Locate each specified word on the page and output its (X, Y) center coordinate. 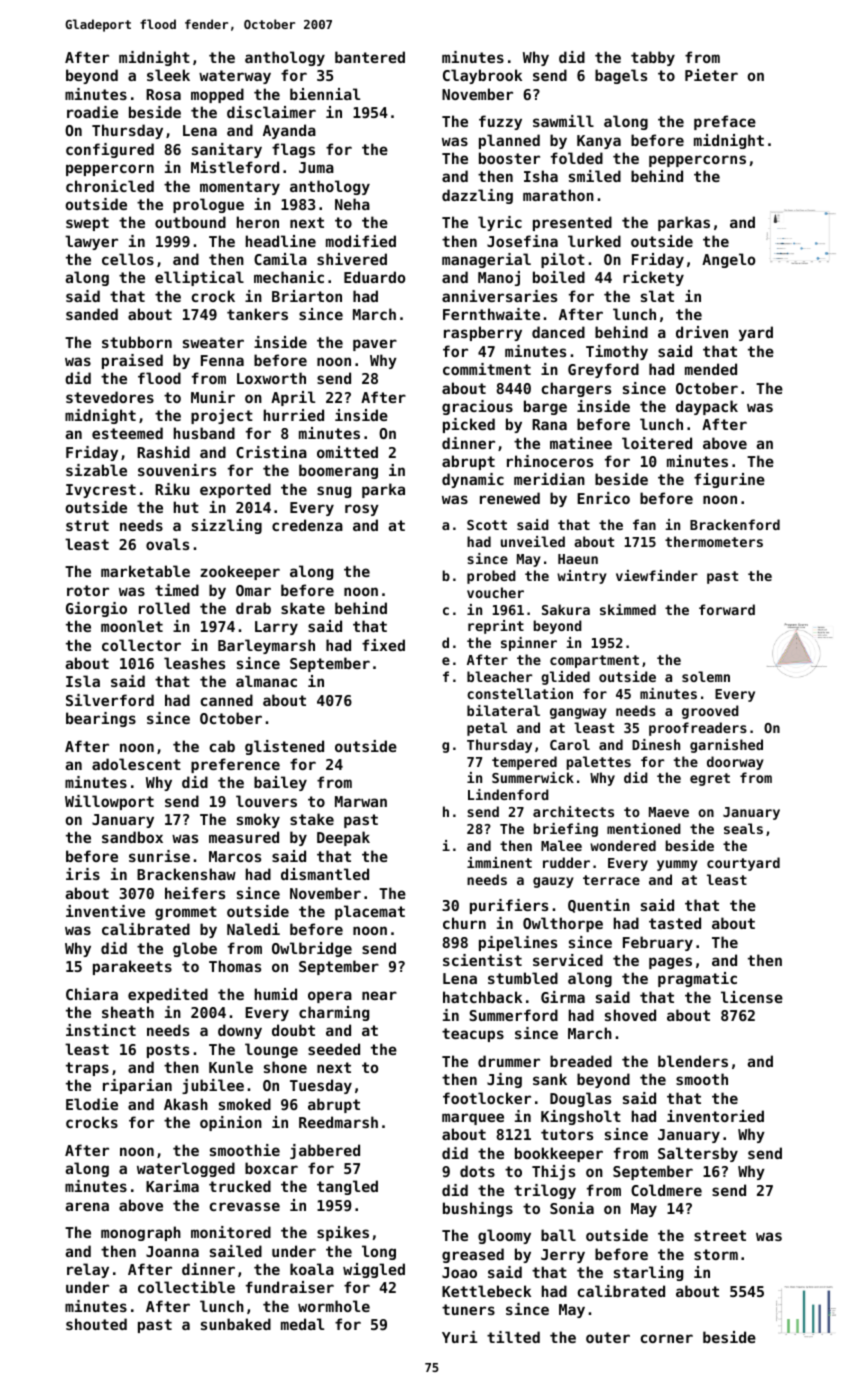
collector (141, 645)
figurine (729, 480)
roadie (92, 112)
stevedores (110, 397)
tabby (653, 58)
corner (667, 1338)
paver (375, 345)
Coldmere (666, 1190)
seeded (334, 1049)
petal (487, 729)
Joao (459, 1272)
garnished (726, 746)
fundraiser (290, 1287)
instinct (101, 1030)
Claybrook (482, 76)
